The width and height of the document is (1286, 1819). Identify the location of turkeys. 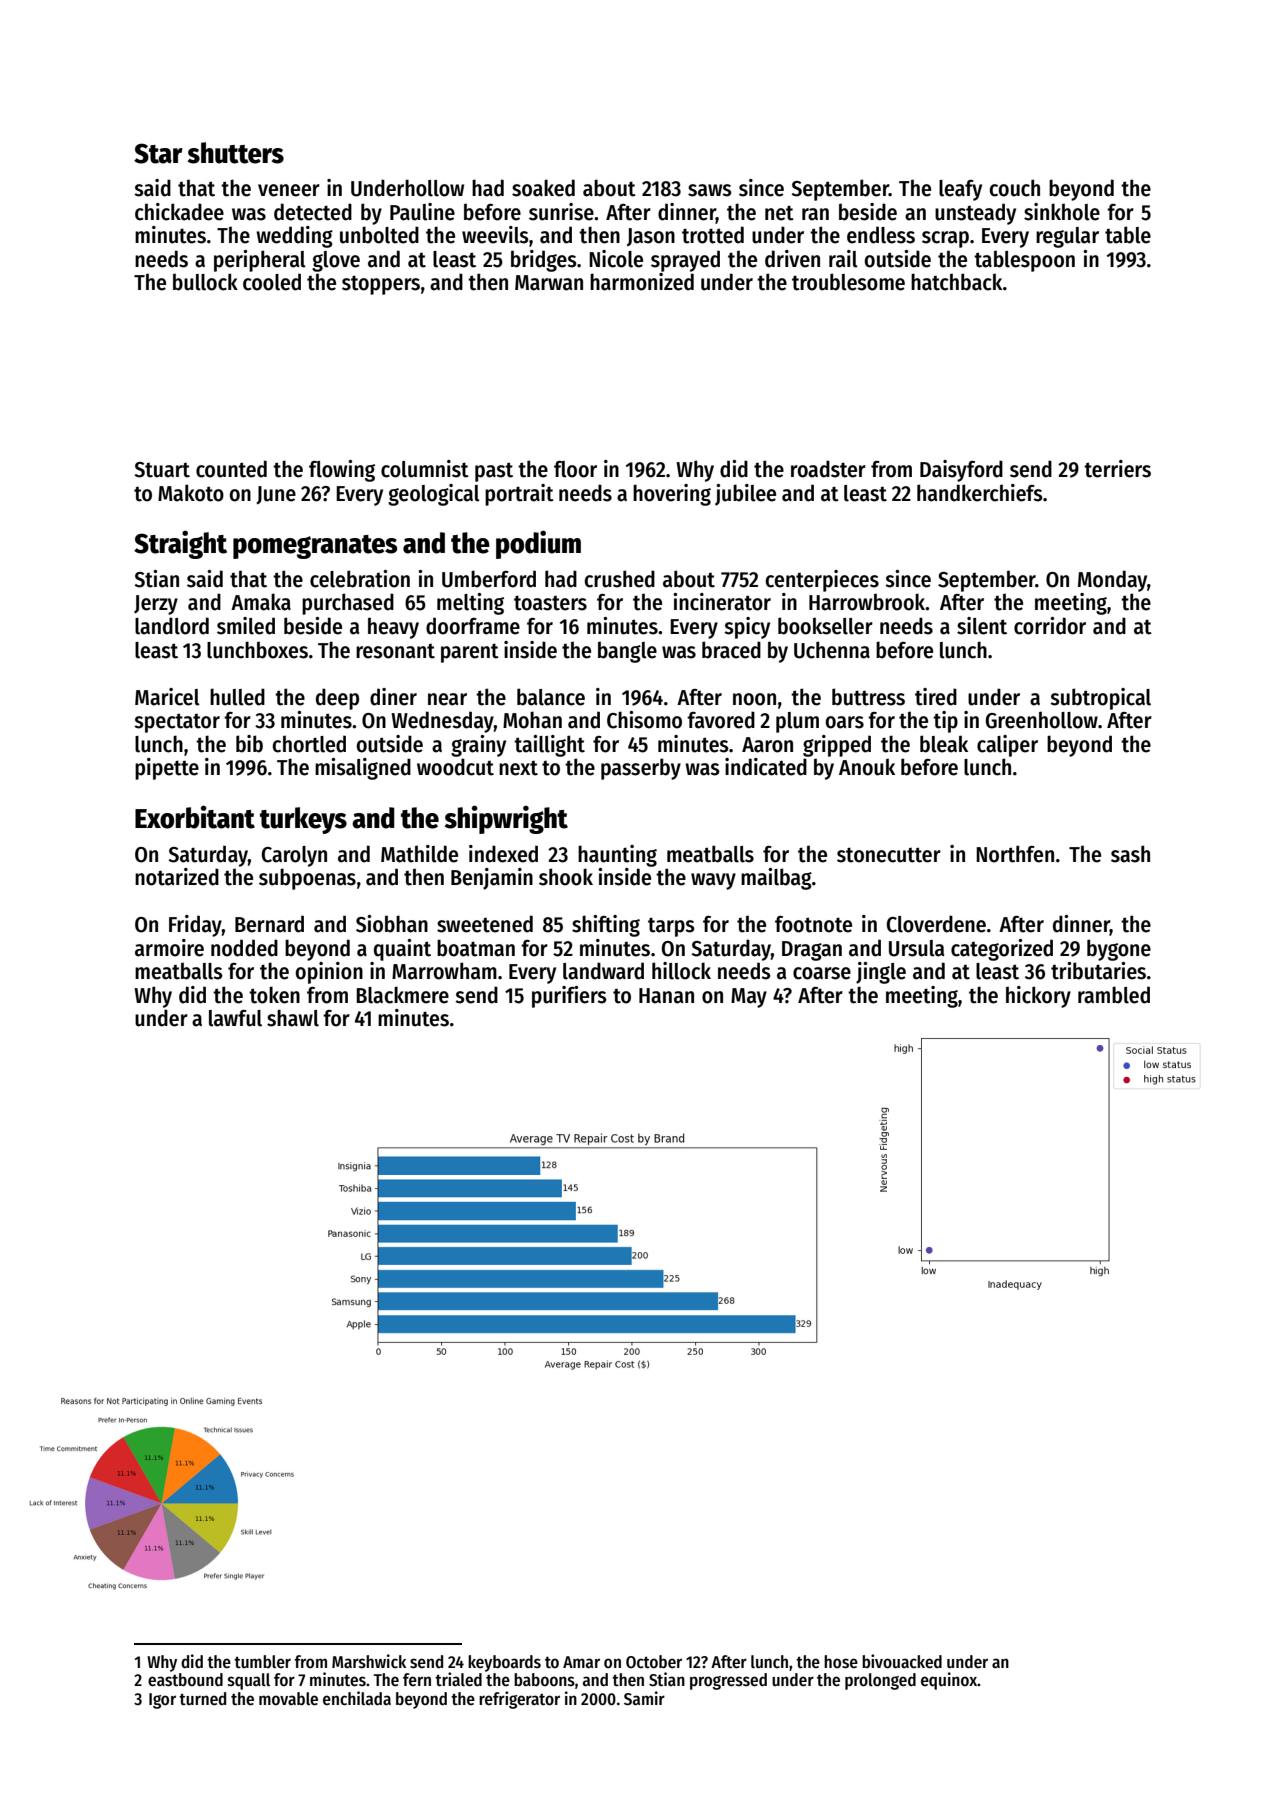
(303, 820).
